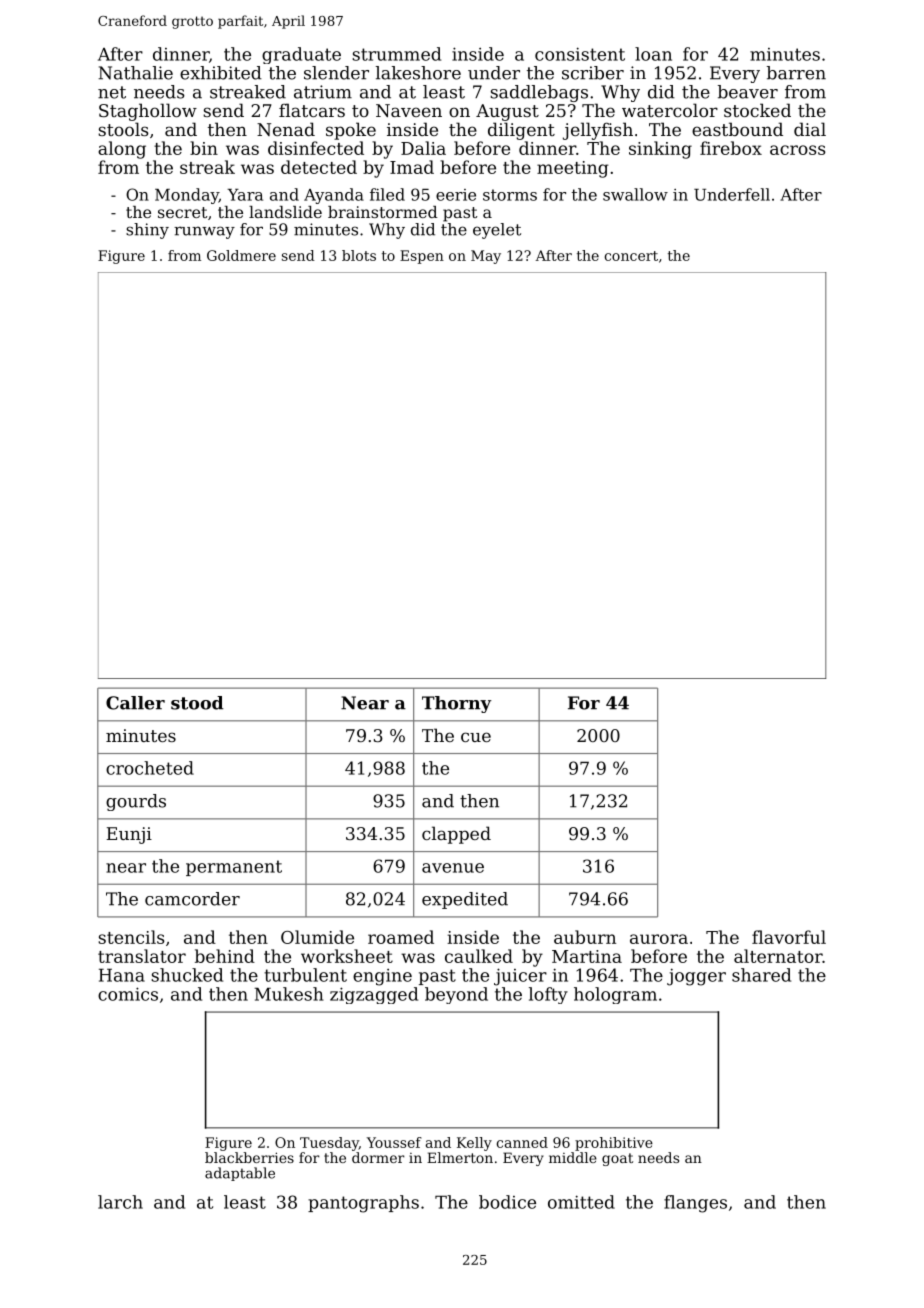 The height and width of the screenshot is (1308, 924). I want to click on cue, so click(476, 737).
